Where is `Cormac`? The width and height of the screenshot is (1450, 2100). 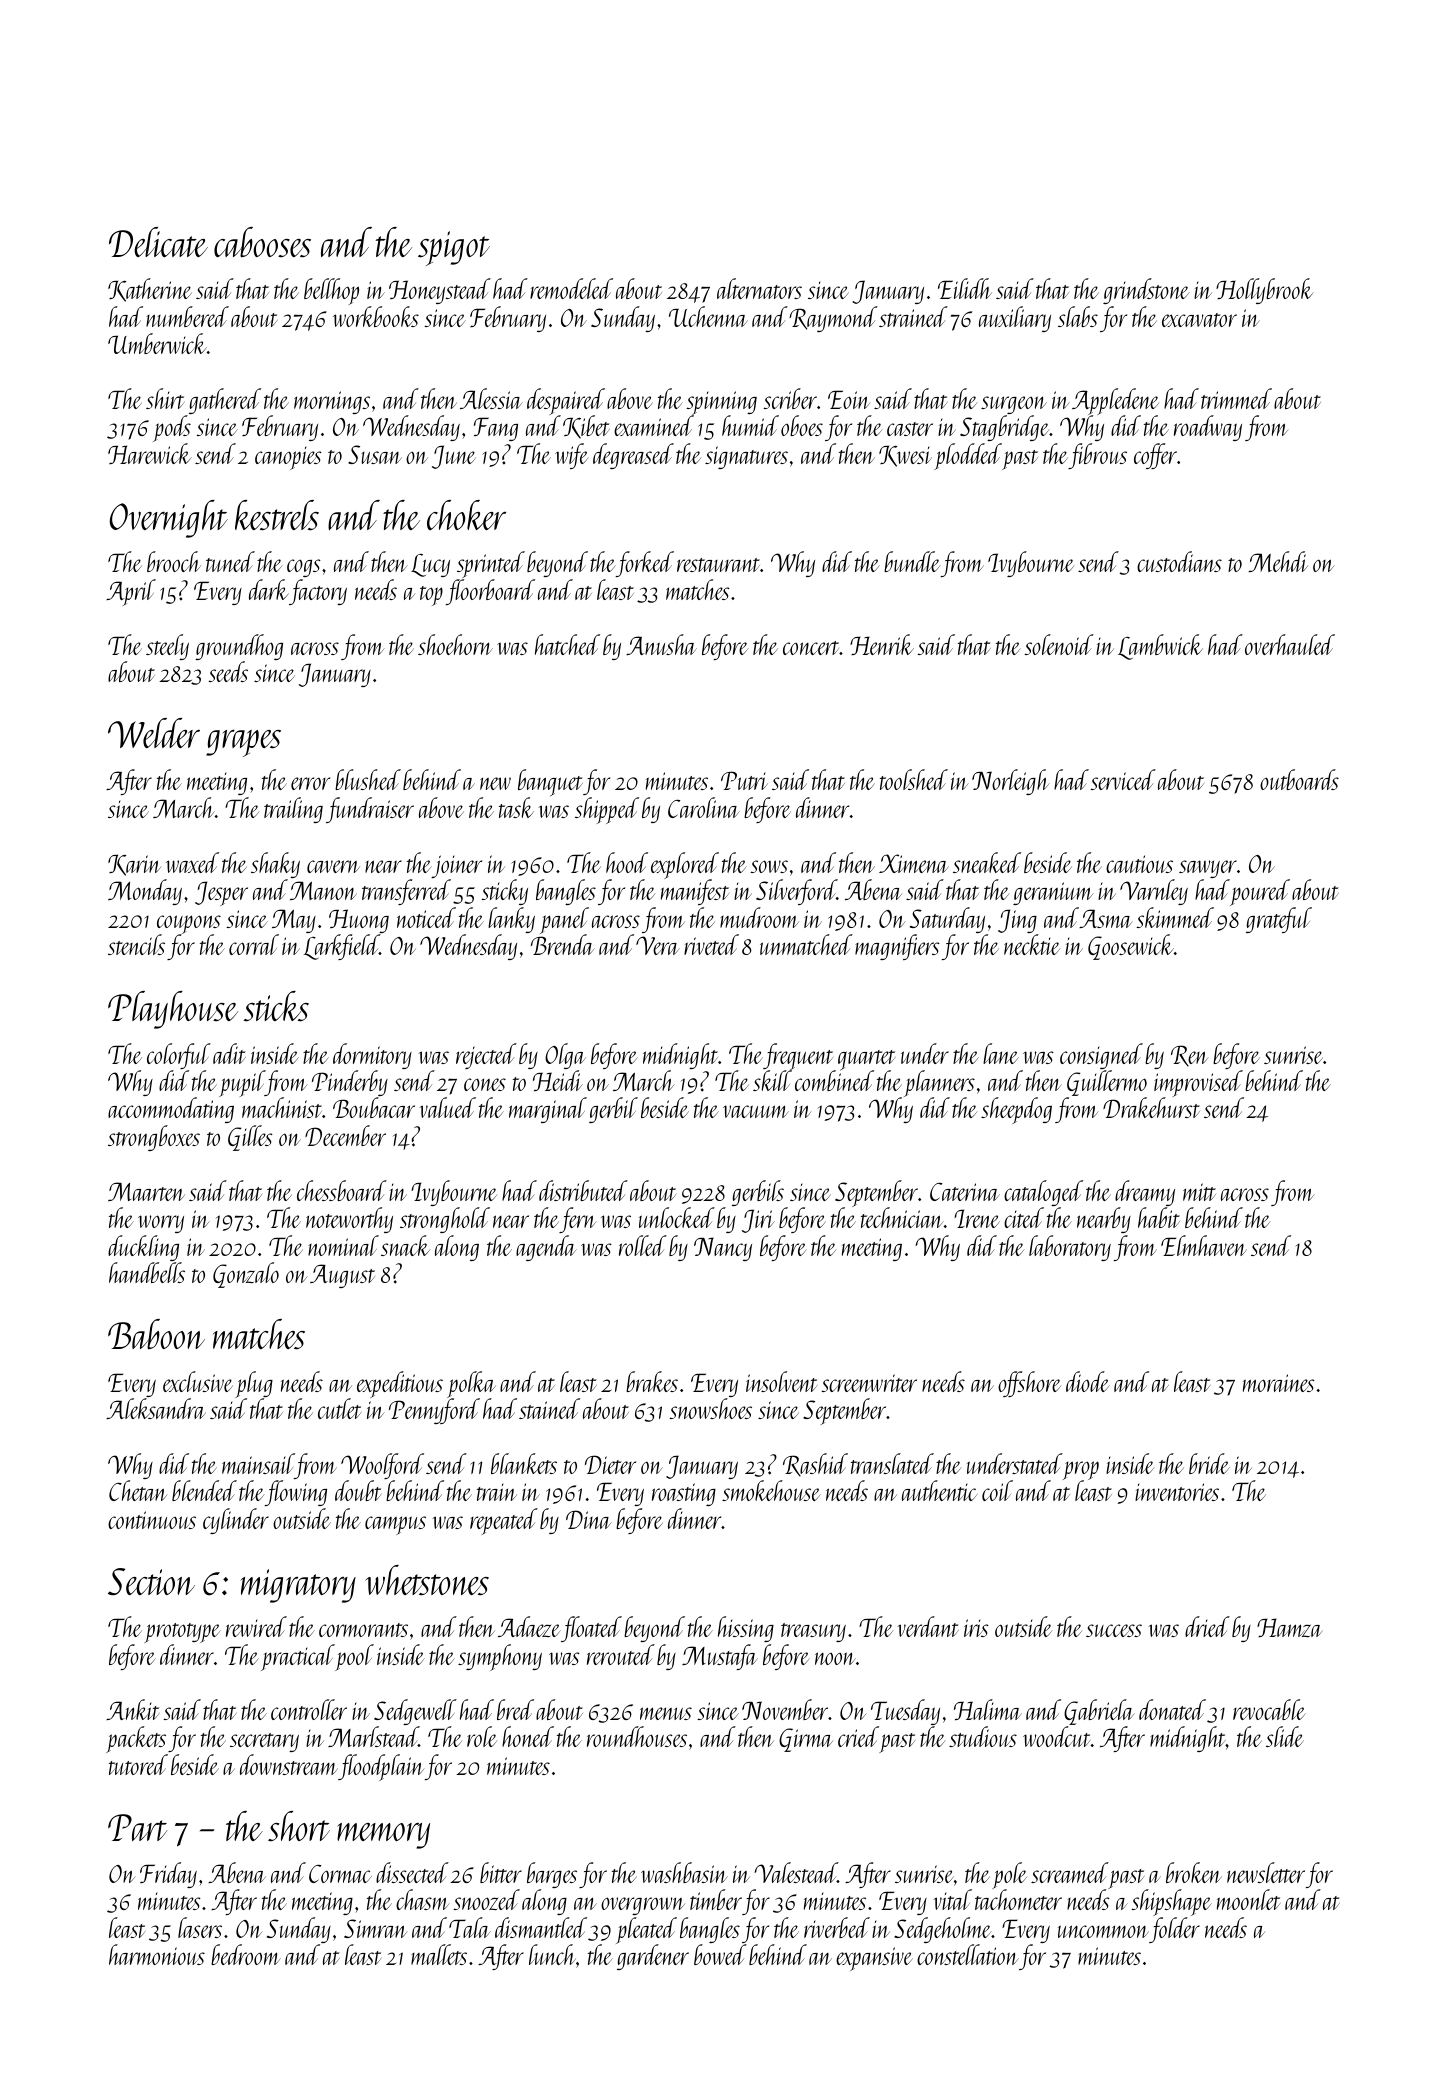
Cormac is located at coordinates (340, 1874).
